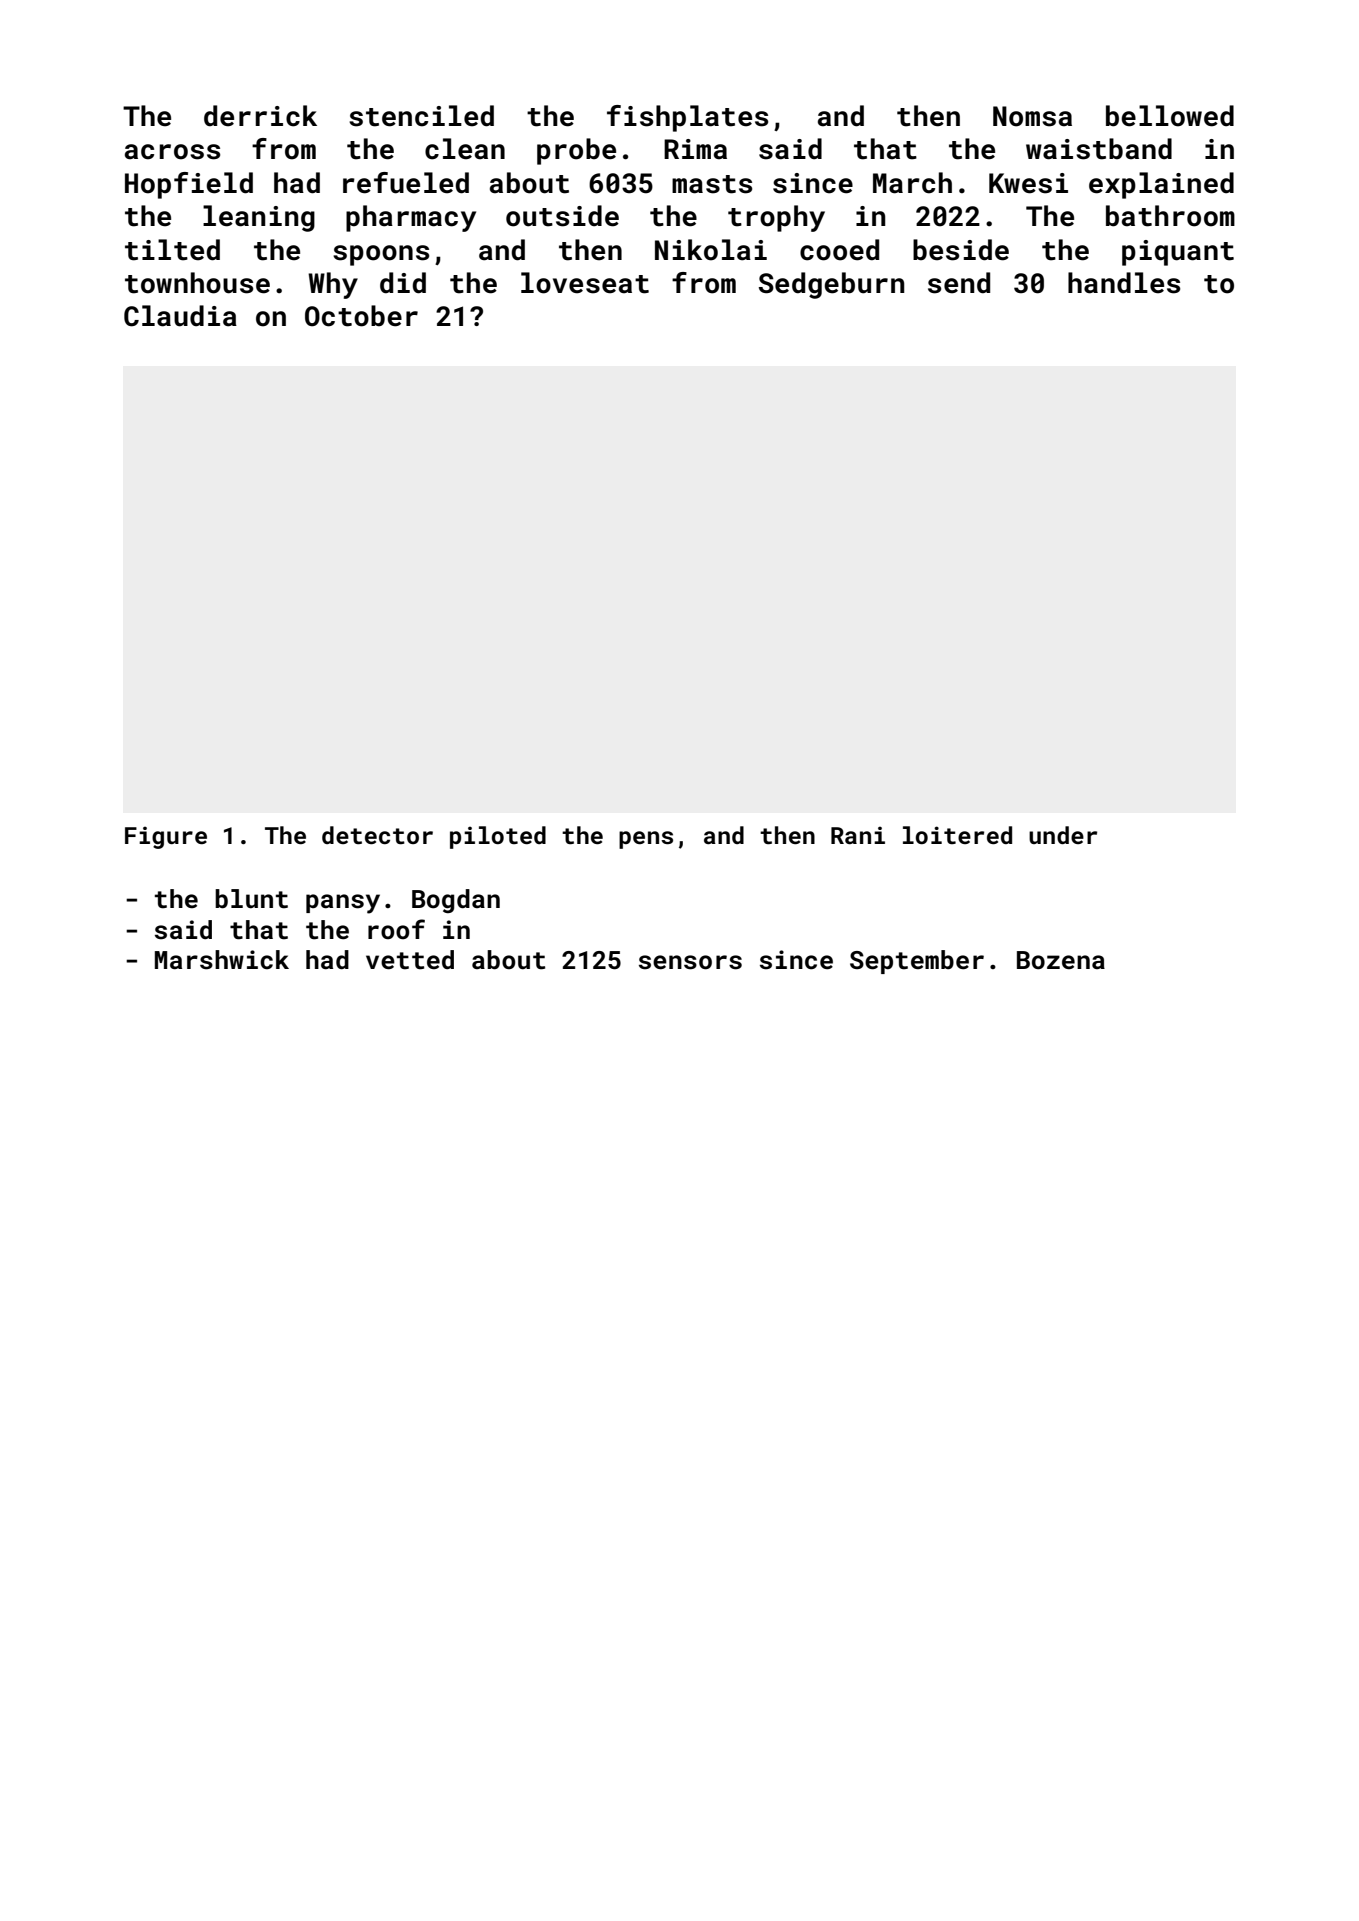  Describe the element at coordinates (222, 960) in the screenshot. I see `Marshwick` at that location.
